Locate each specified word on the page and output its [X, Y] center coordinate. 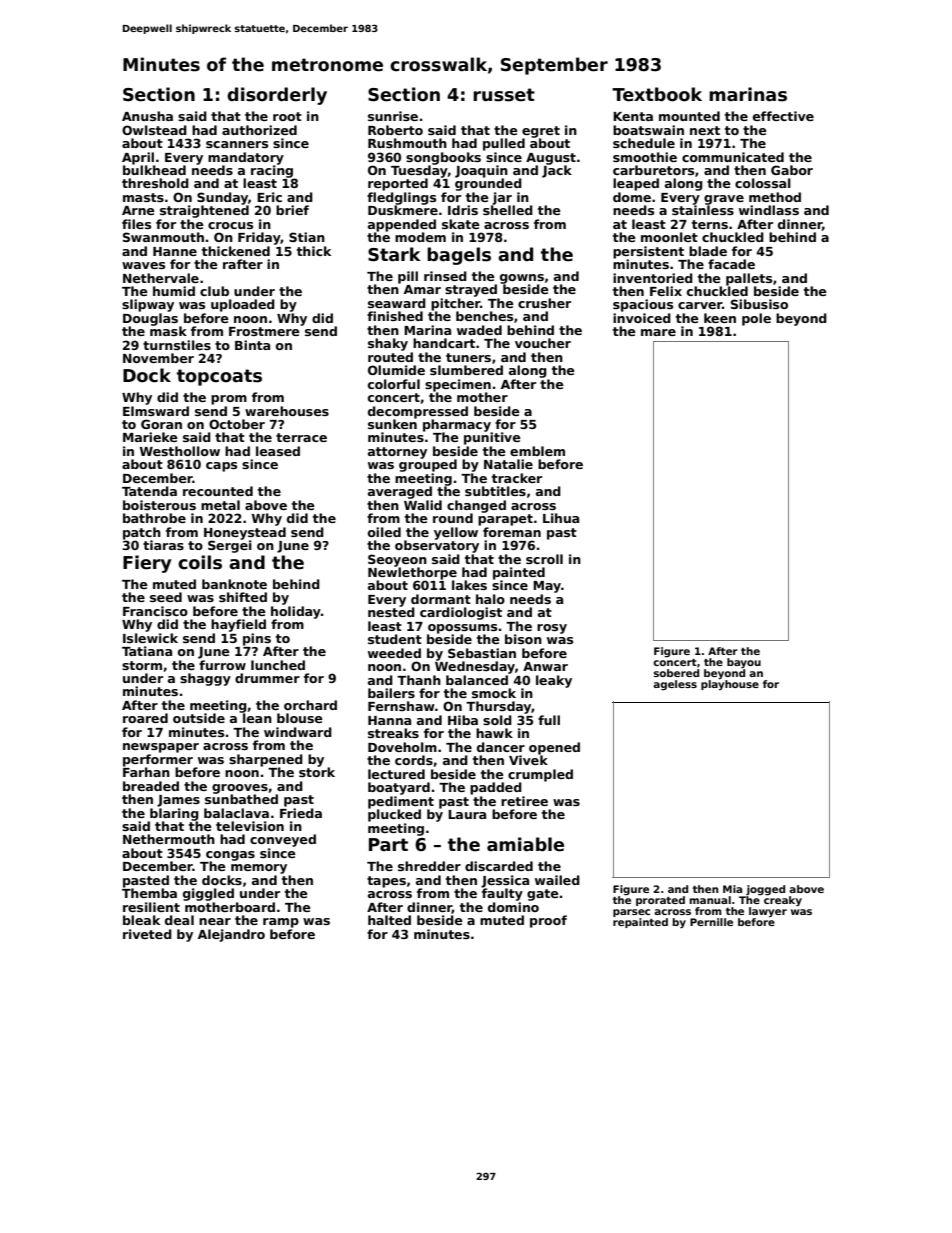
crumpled [540, 775]
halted [389, 920]
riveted [147, 934]
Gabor [792, 170]
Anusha [147, 116]
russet [504, 95]
